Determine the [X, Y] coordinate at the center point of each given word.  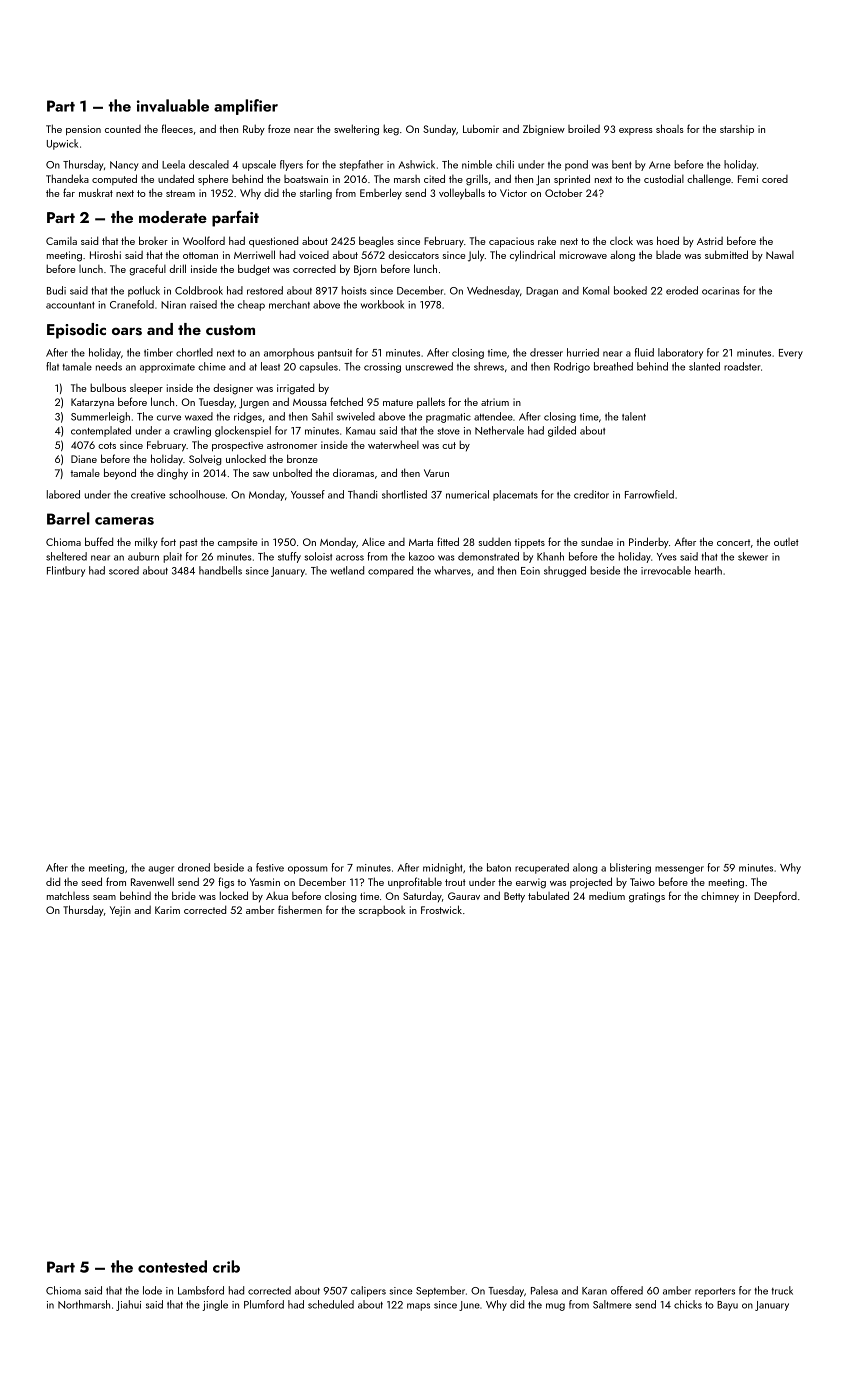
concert [733, 542]
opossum [308, 870]
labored [63, 494]
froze [279, 128]
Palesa [544, 1290]
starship [737, 130]
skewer [753, 556]
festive [270, 867]
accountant [70, 305]
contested [172, 1266]
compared [390, 571]
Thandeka [67, 178]
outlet [786, 542]
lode [152, 1290]
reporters [715, 1292]
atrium [495, 402]
